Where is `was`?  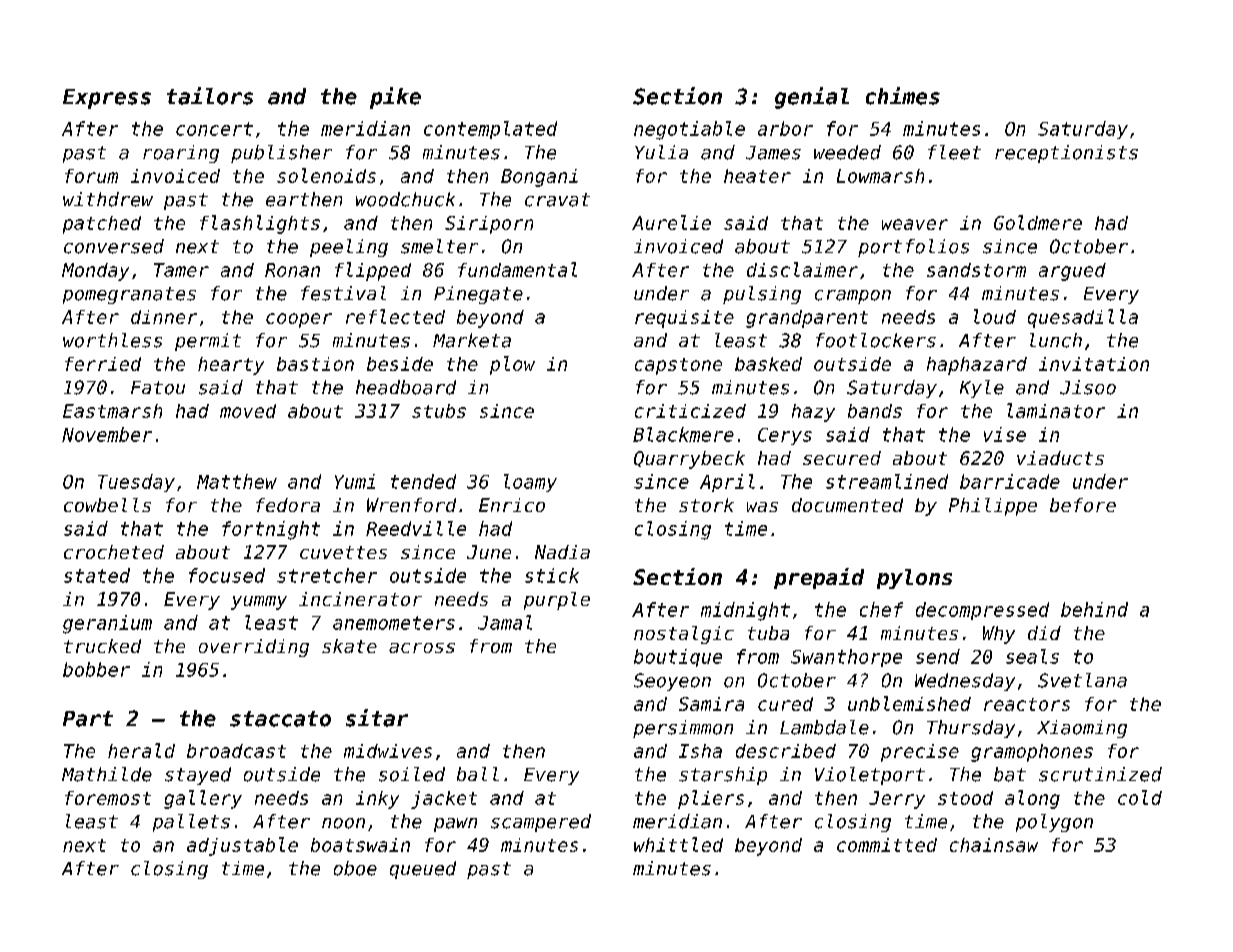
was is located at coordinates (762, 507).
